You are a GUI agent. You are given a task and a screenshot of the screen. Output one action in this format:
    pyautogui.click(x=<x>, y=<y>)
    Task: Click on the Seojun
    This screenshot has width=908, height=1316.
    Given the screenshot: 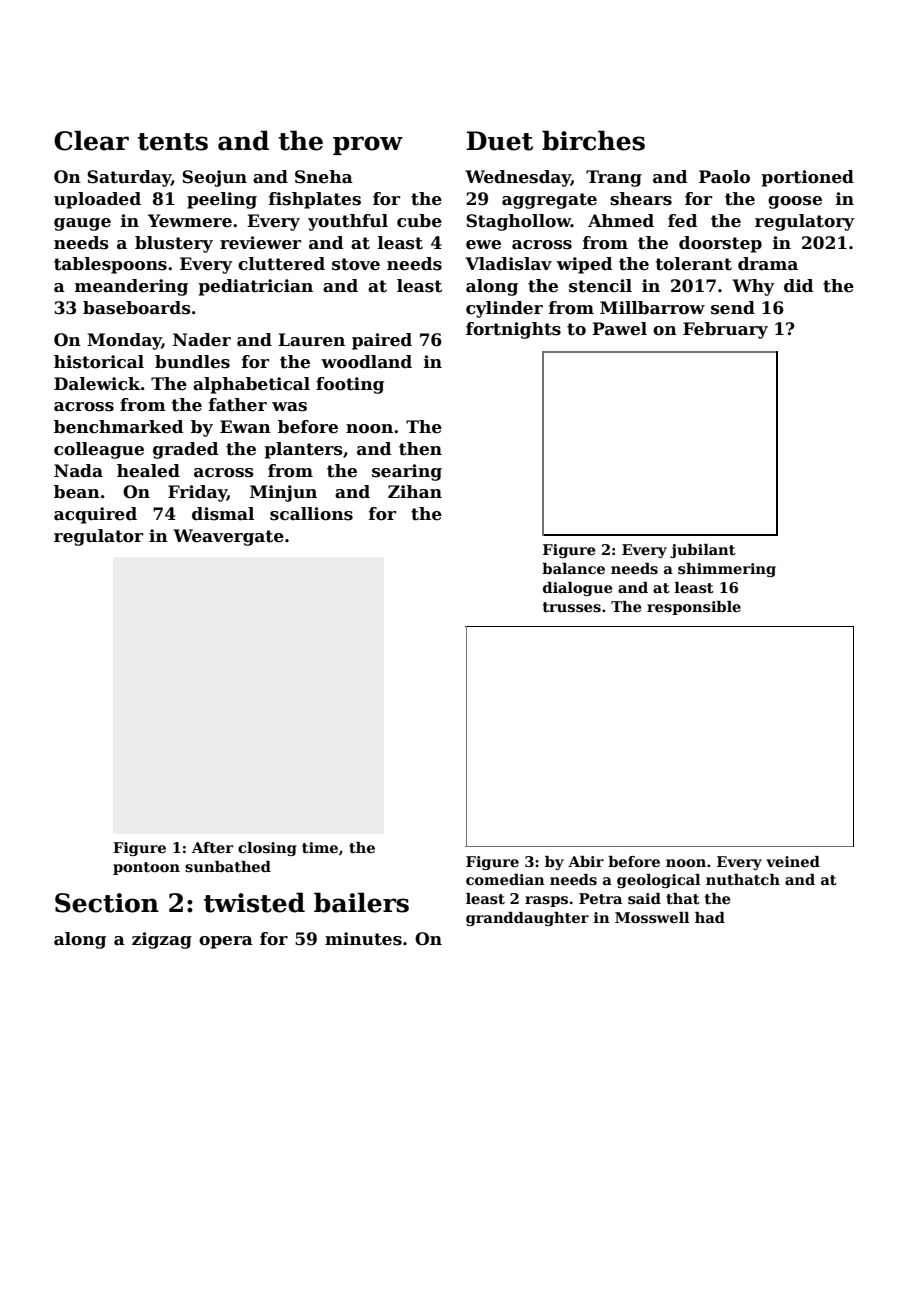 What is the action you would take?
    pyautogui.click(x=214, y=178)
